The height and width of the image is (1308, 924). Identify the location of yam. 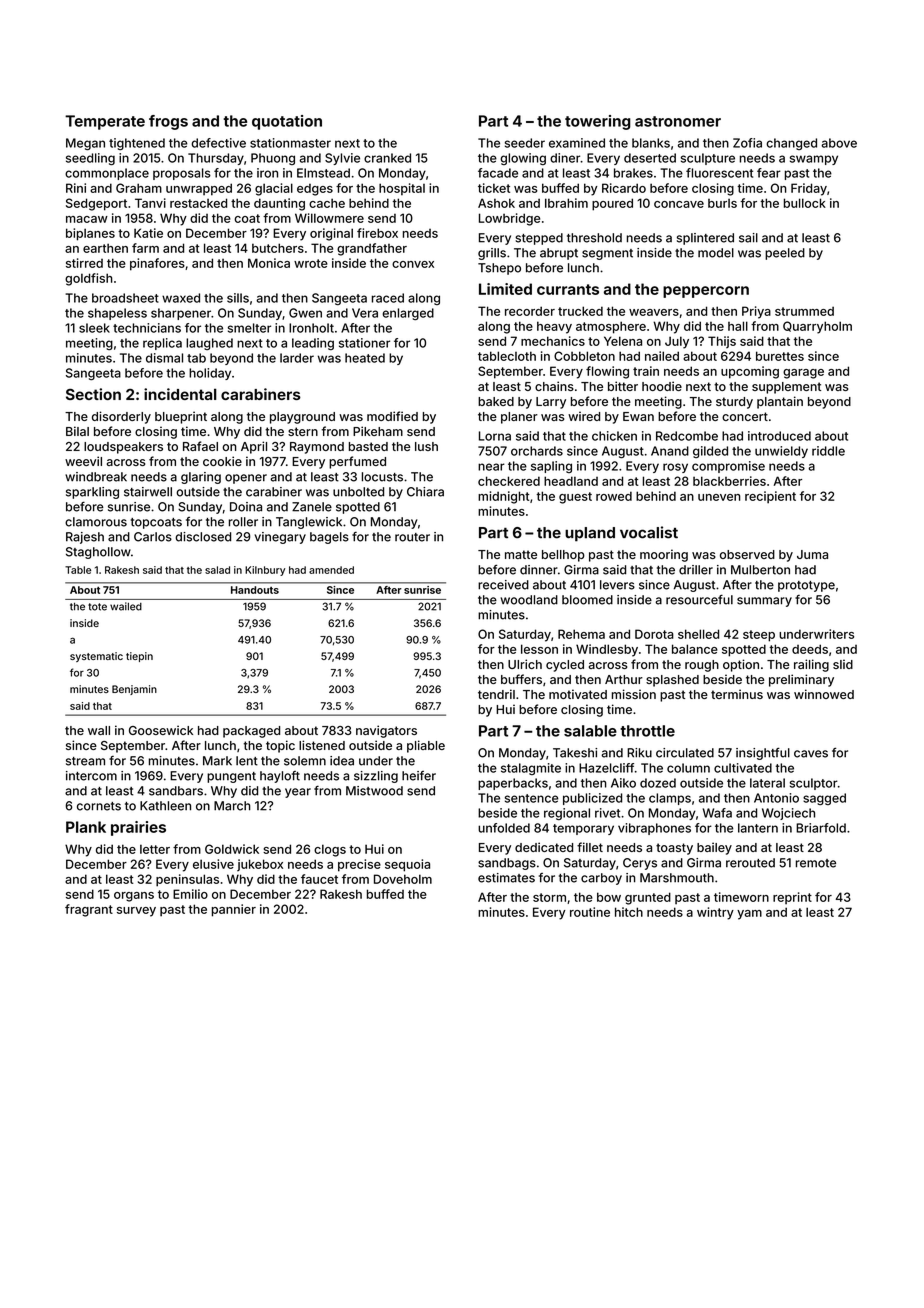
(749, 915).
